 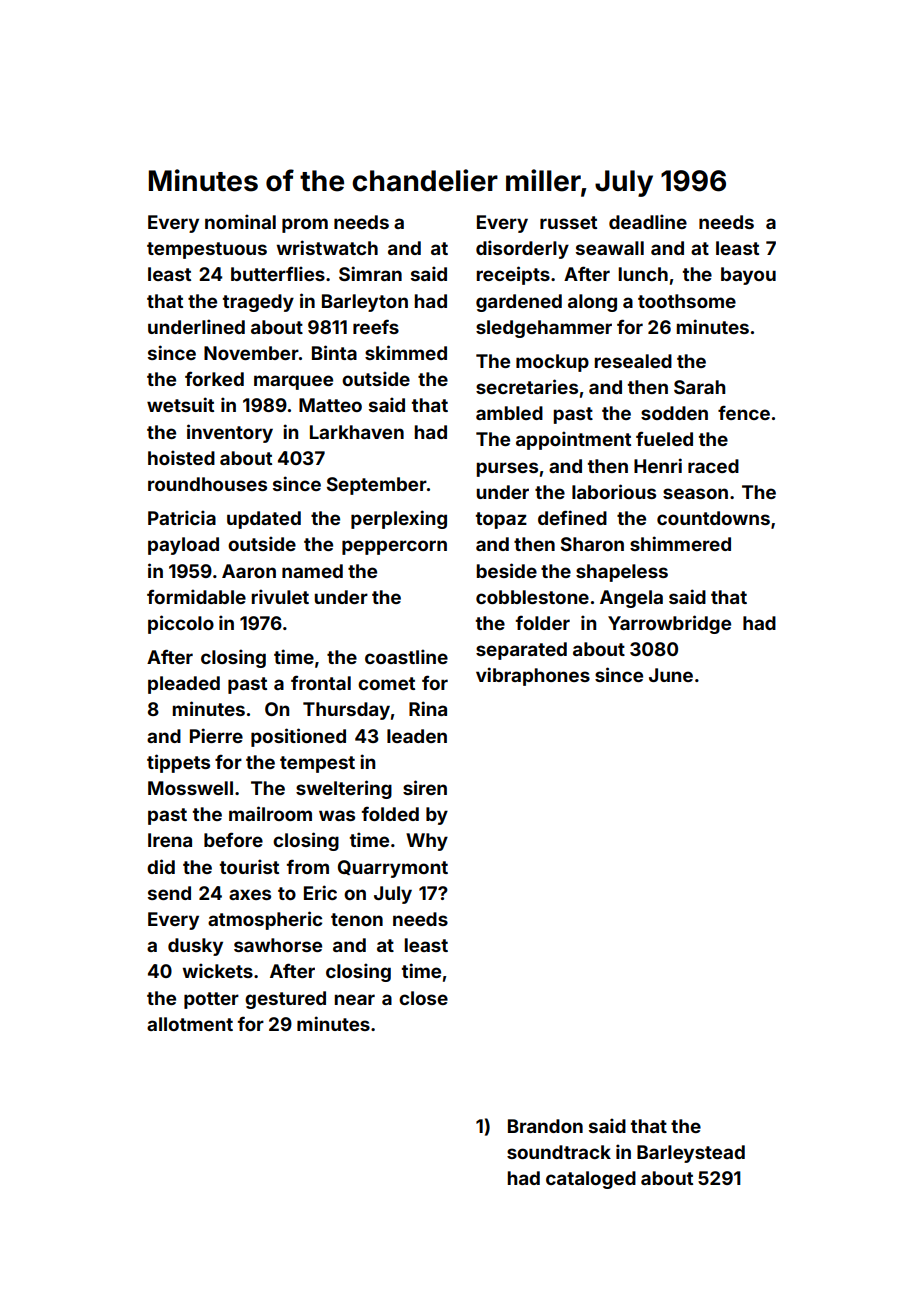 What do you see at coordinates (240, 221) in the page?
I see `nominal` at bounding box center [240, 221].
